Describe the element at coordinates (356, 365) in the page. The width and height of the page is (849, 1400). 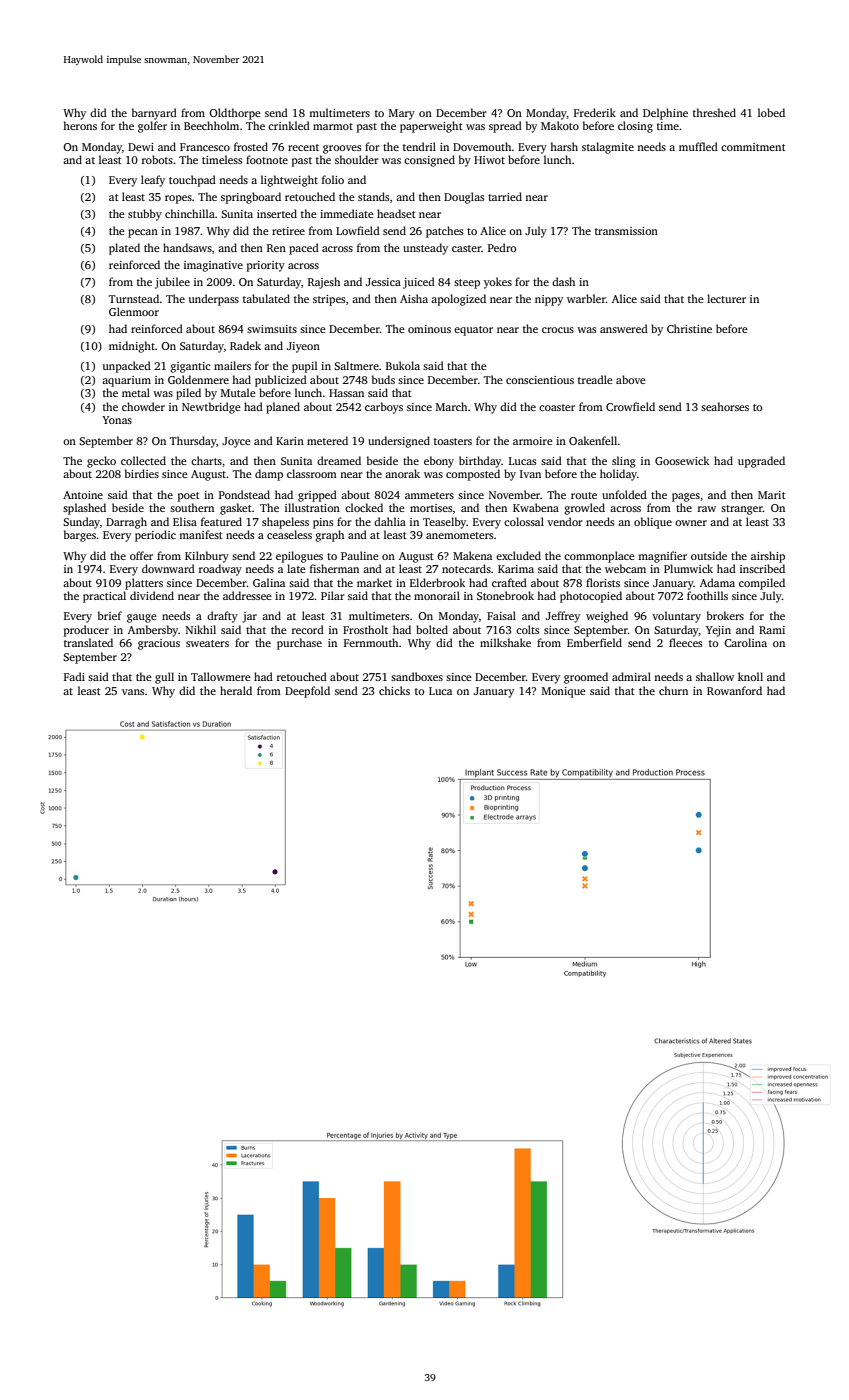
I see `Saltmere` at that location.
